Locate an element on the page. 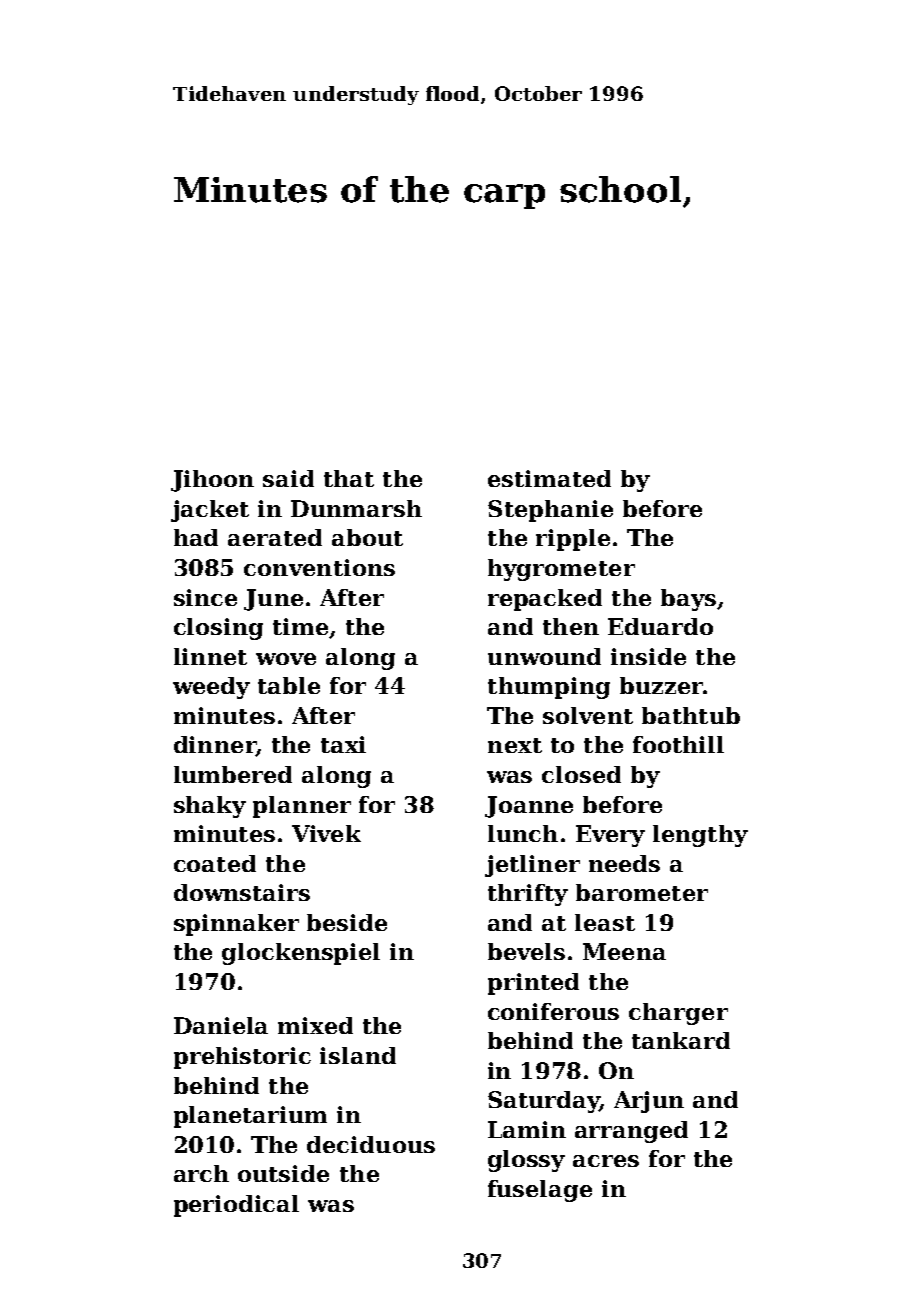 The height and width of the image is (1311, 924). Joanne is located at coordinates (529, 807).
